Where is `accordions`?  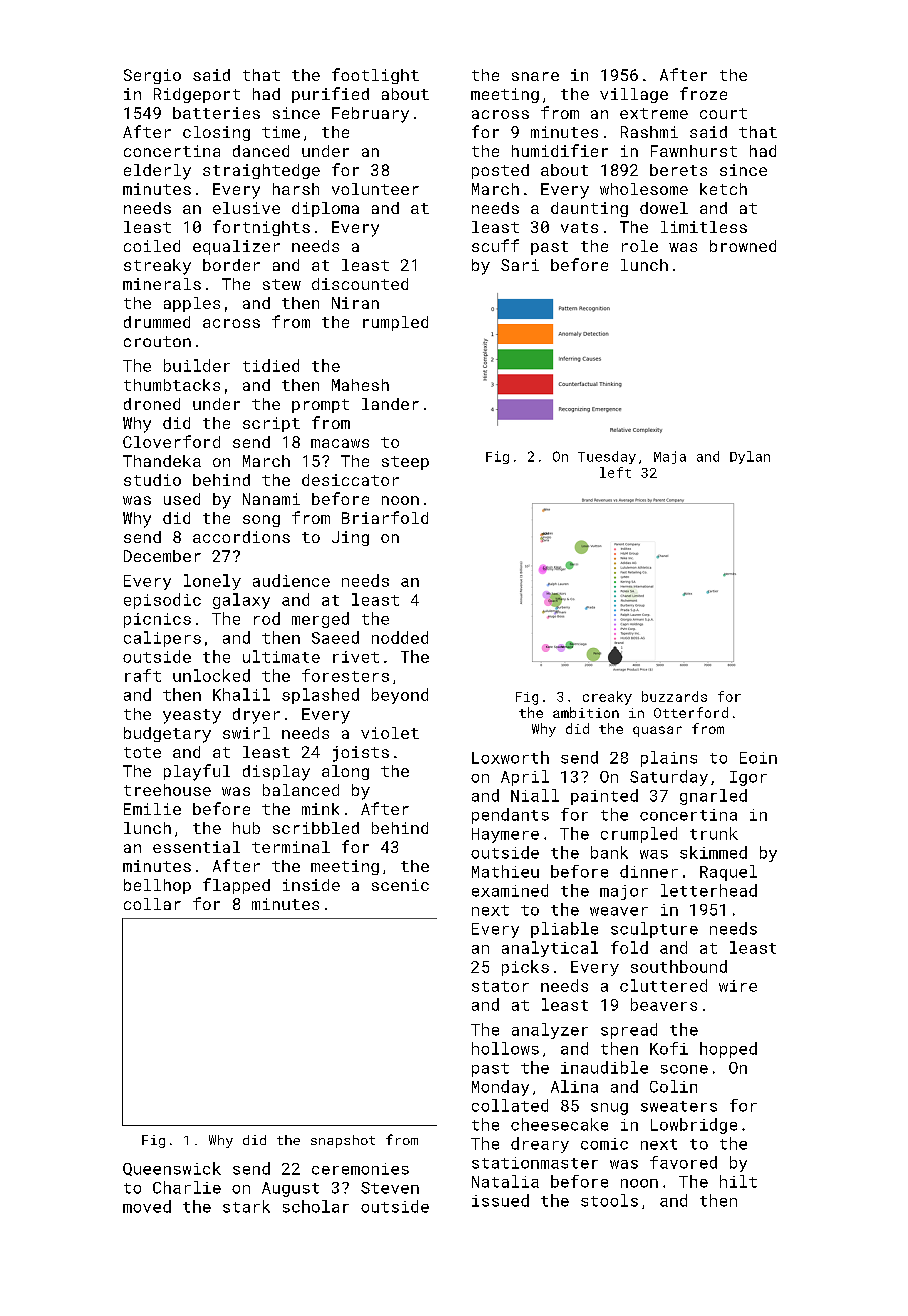
accordions is located at coordinates (241, 537).
